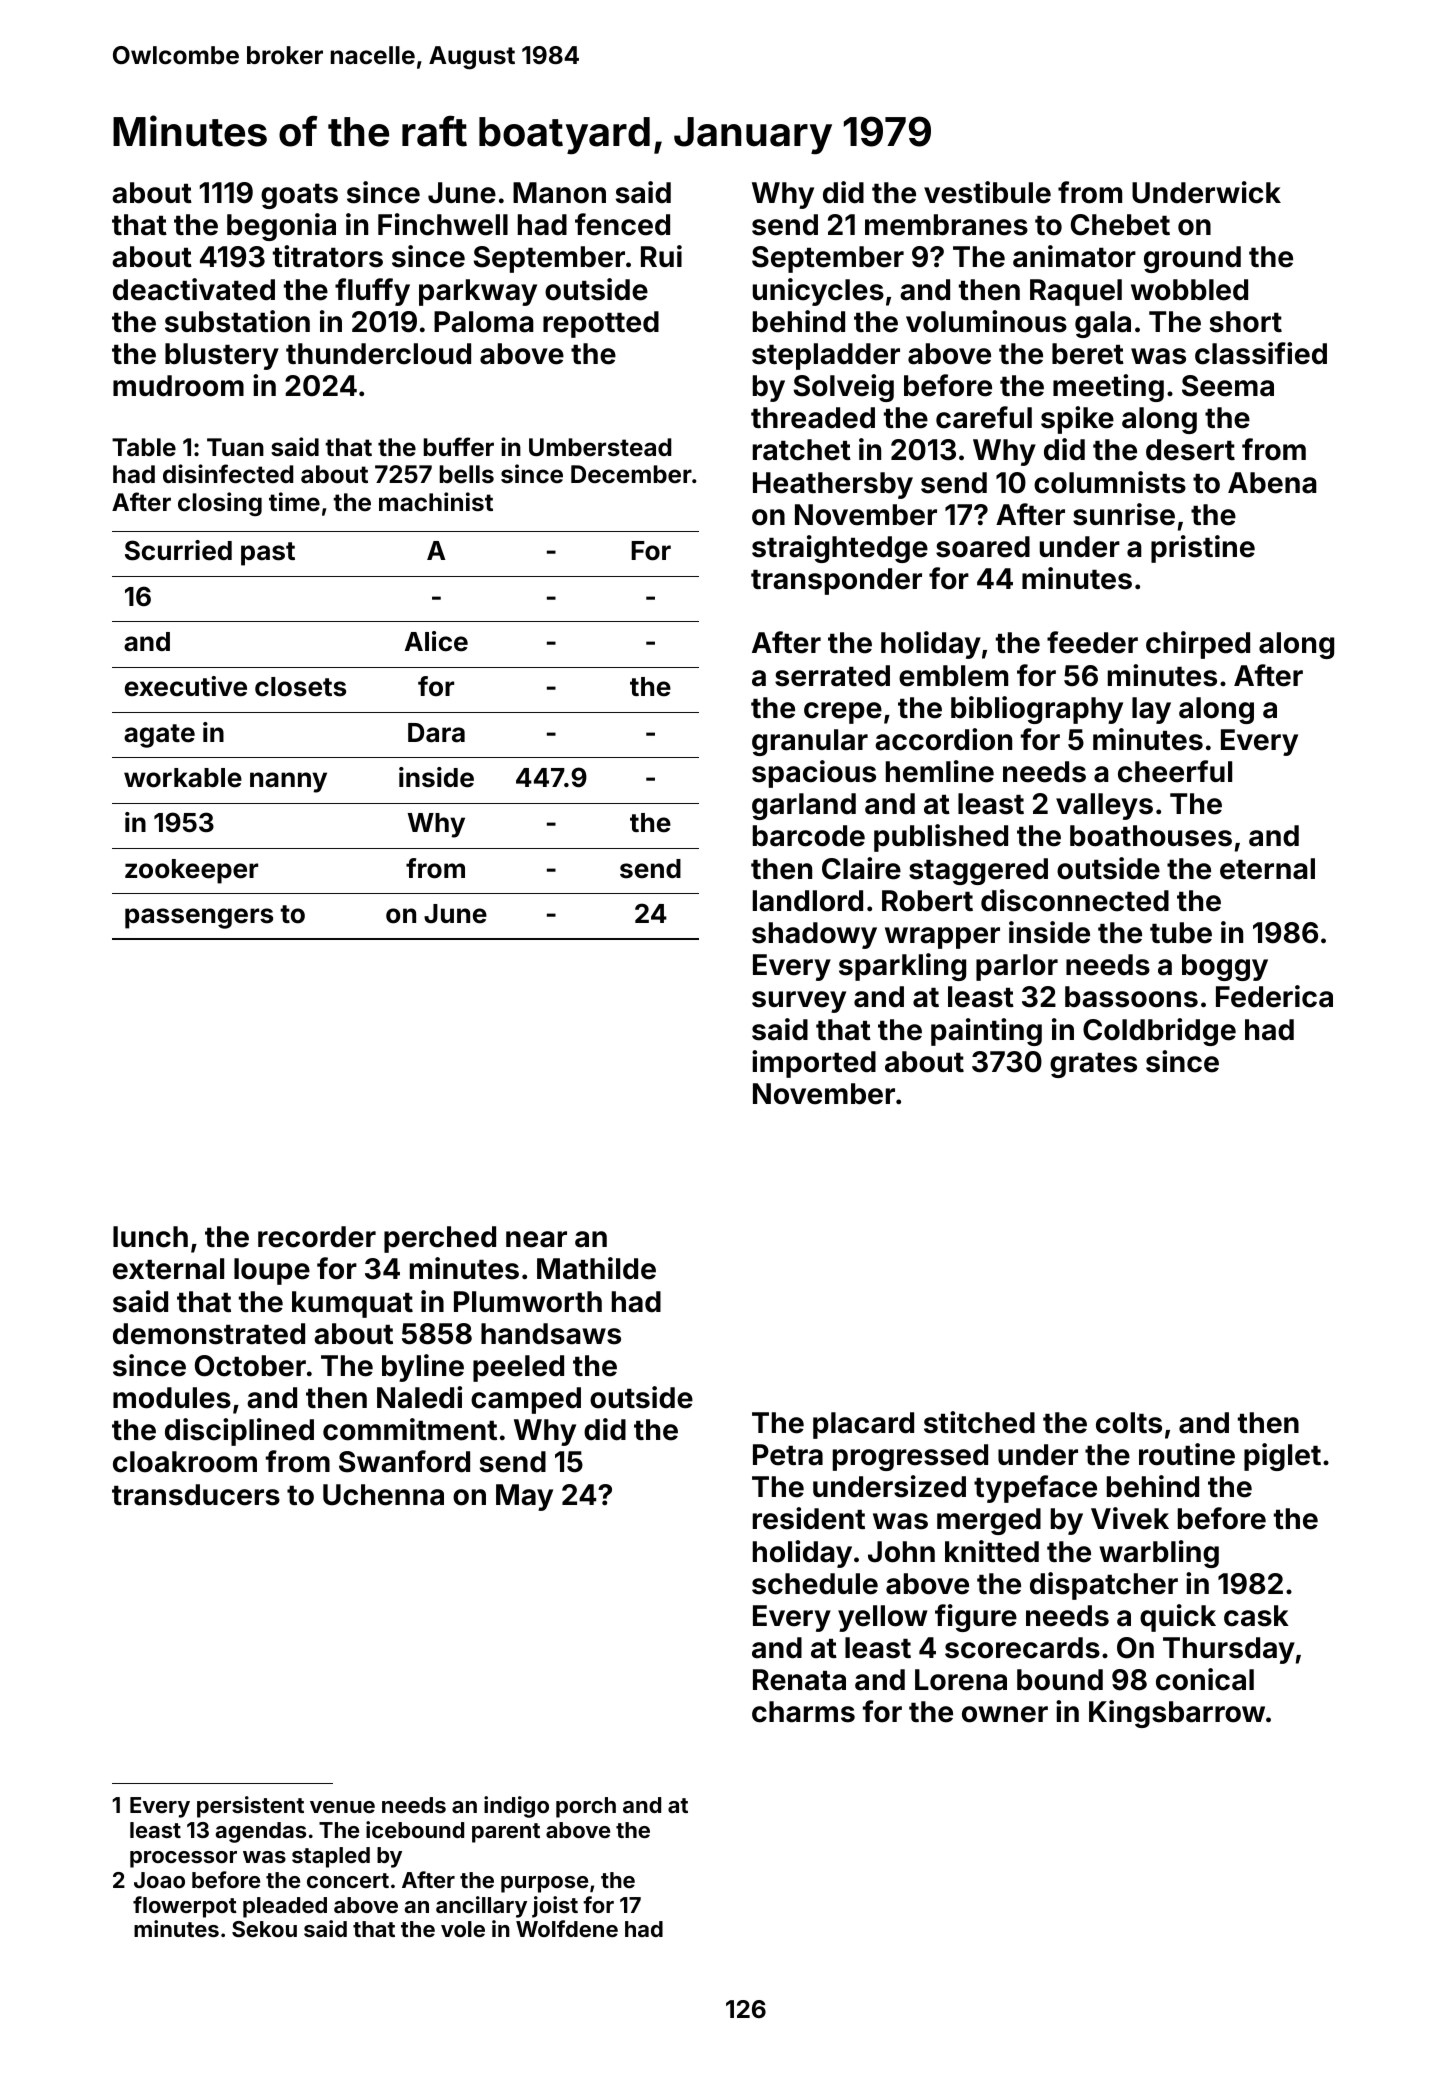 This image has height=2100, width=1450. What do you see at coordinates (803, 1712) in the image?
I see `charms` at bounding box center [803, 1712].
